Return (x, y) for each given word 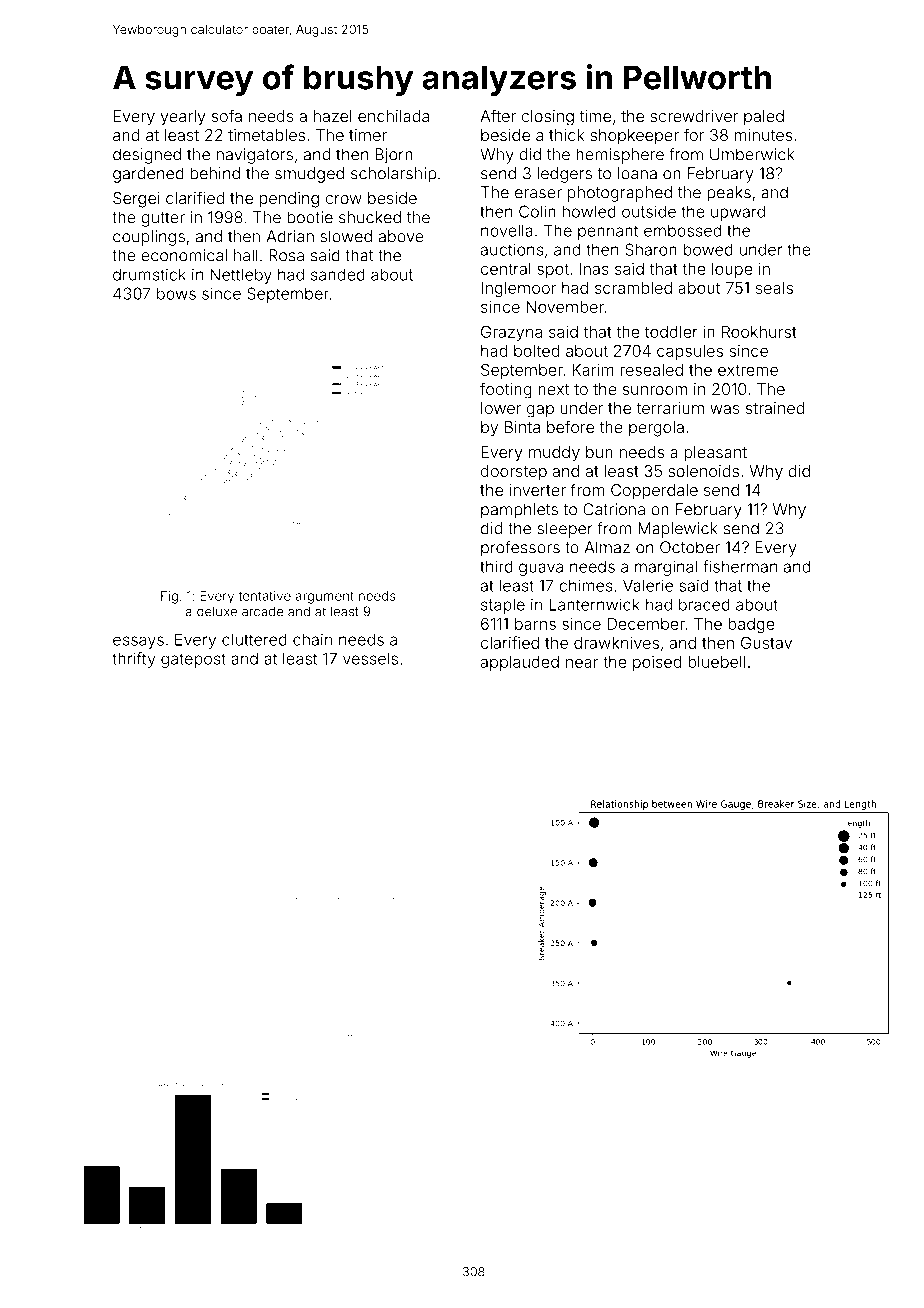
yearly (183, 118)
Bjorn (394, 156)
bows (176, 293)
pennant (608, 232)
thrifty (133, 660)
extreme (748, 370)
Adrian (290, 236)
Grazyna (511, 333)
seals (774, 288)
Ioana (637, 173)
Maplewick (677, 530)
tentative (265, 596)
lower (501, 408)
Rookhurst (759, 332)
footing (506, 390)
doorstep (514, 473)
